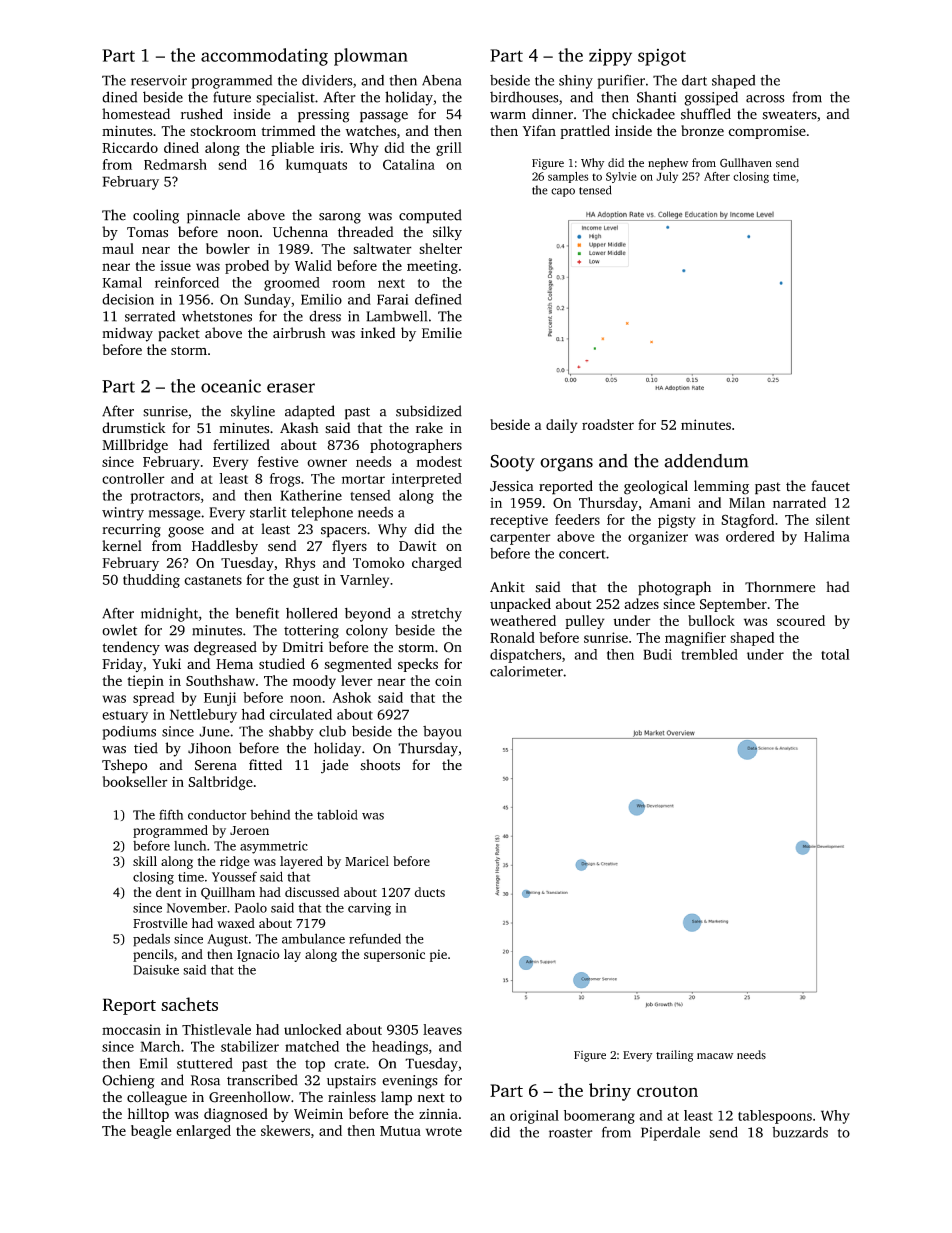 This screenshot has width=952, height=1233. I want to click on Yifan, so click(539, 130).
